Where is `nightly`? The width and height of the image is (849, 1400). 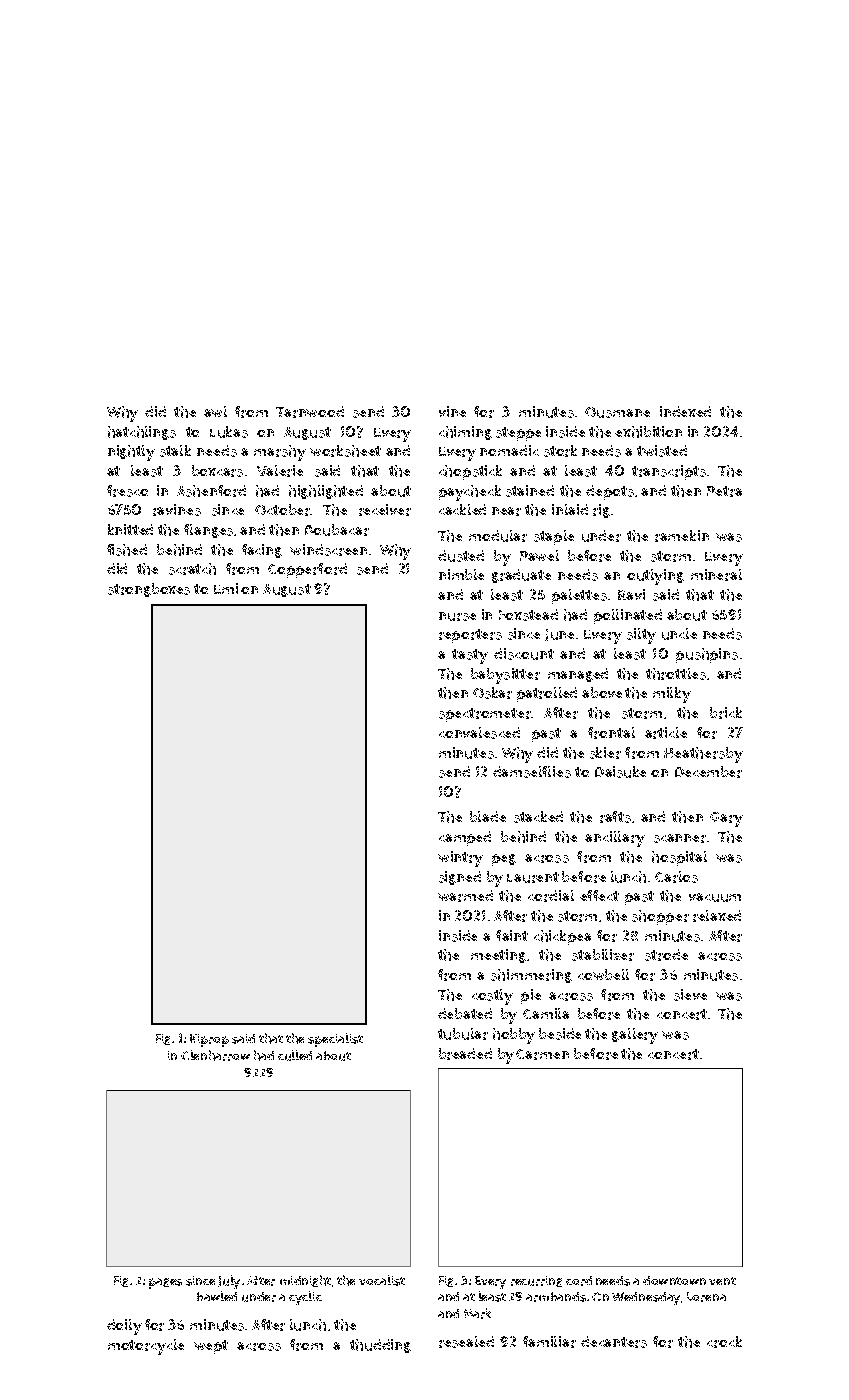
nightly is located at coordinates (131, 453).
